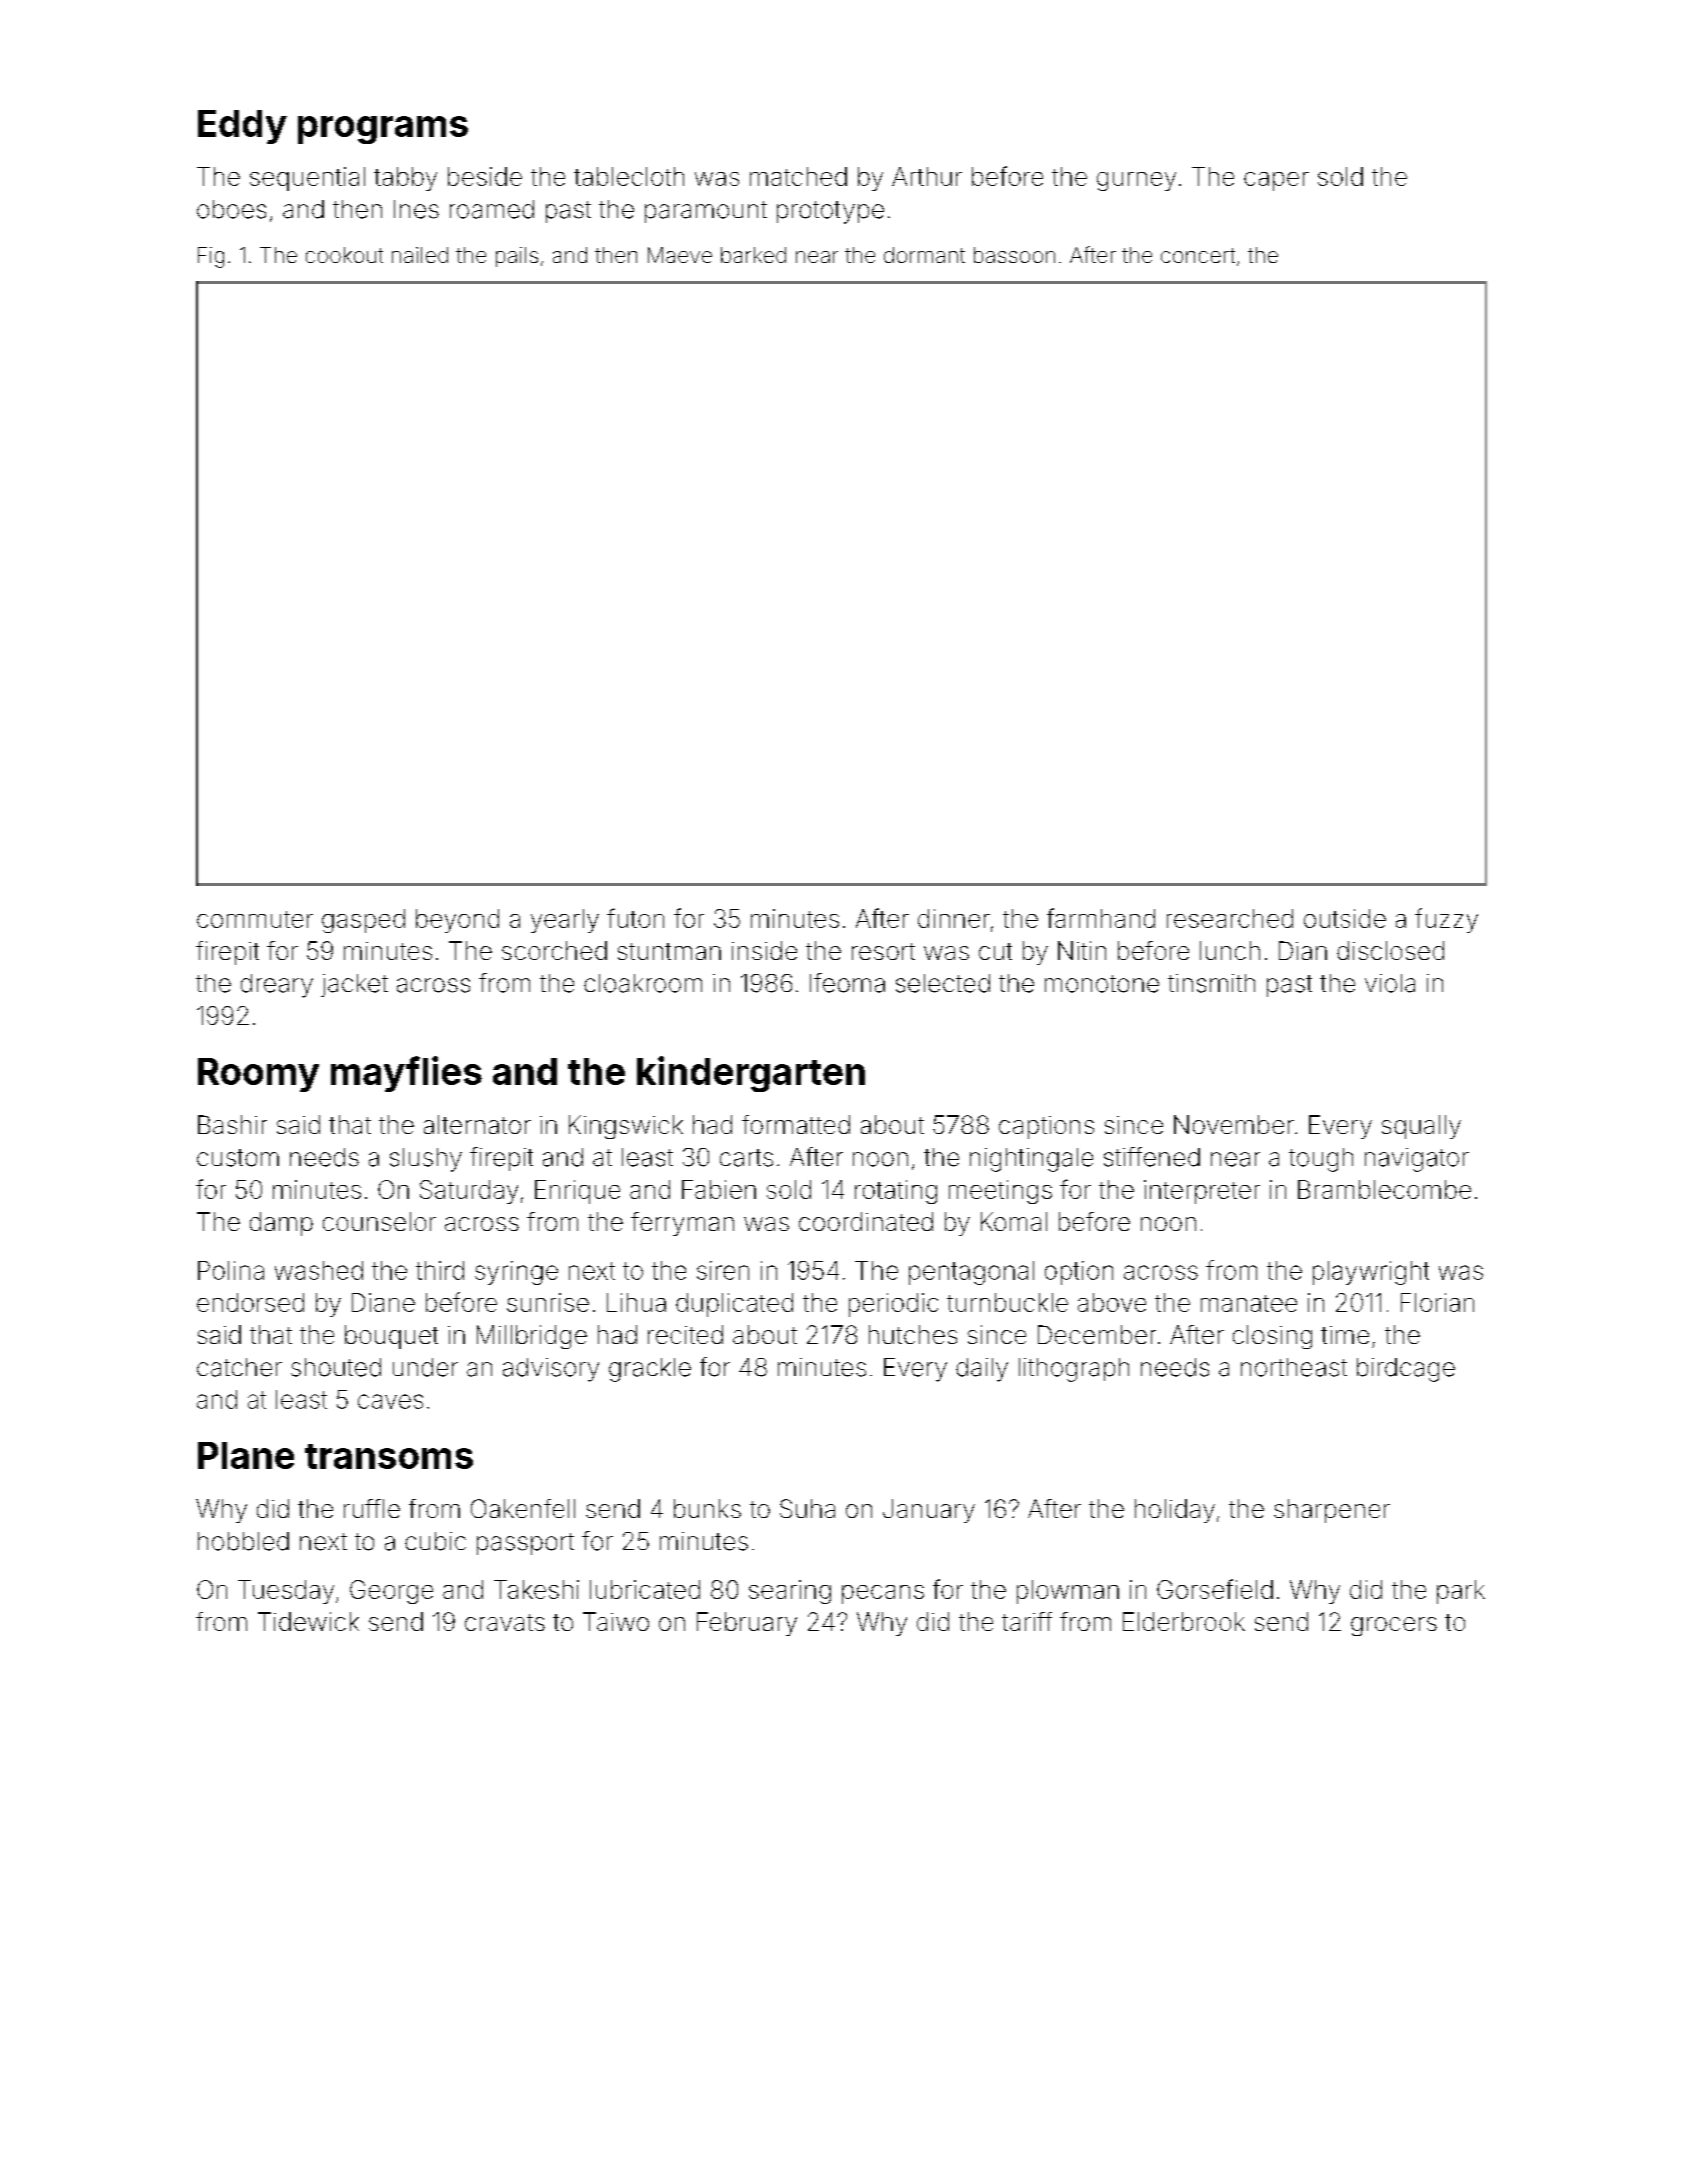 The image size is (1683, 2178). Describe the element at coordinates (798, 176) in the screenshot. I see `matched` at that location.
